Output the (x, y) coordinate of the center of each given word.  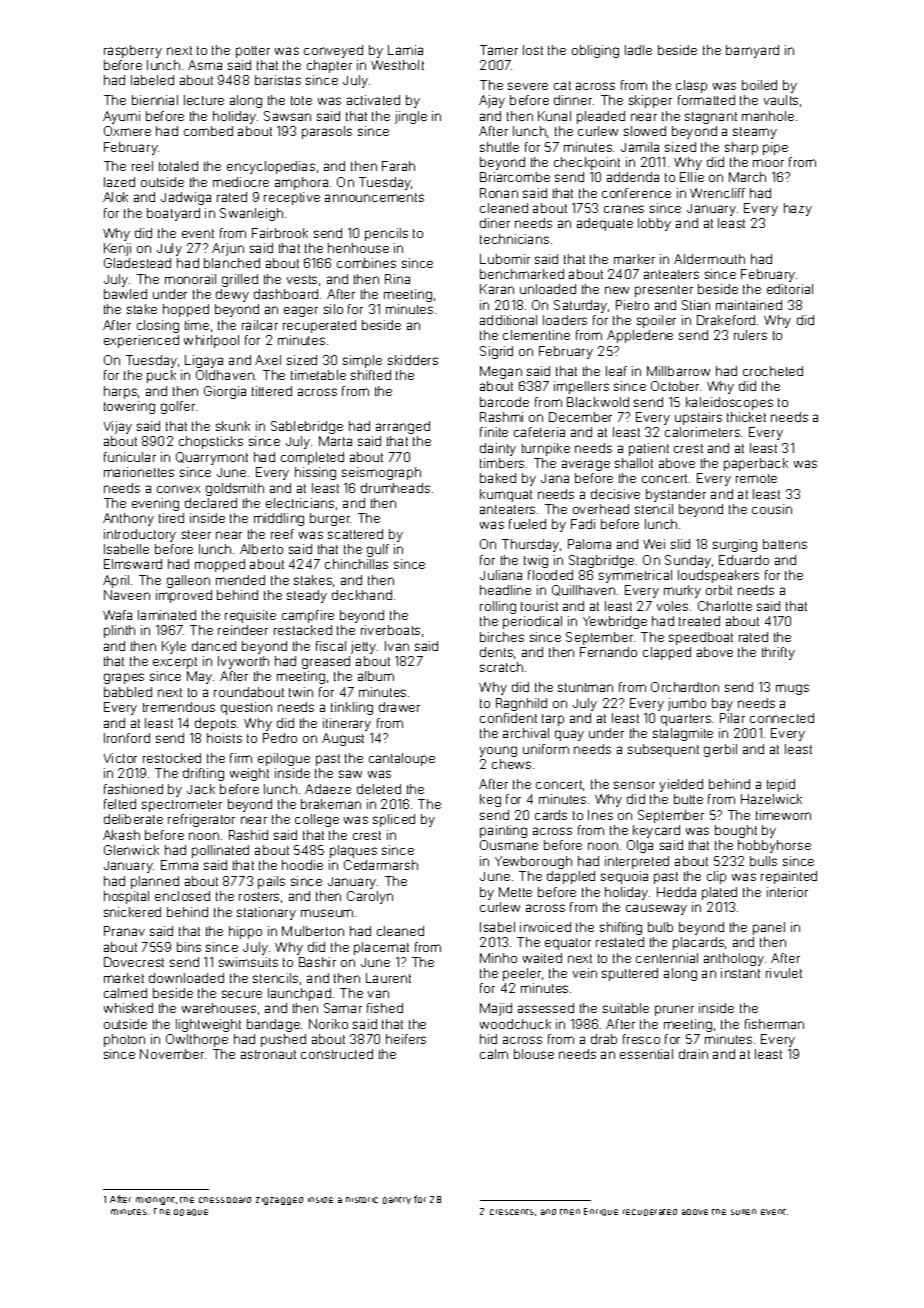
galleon (188, 581)
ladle (638, 50)
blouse (534, 1054)
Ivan (397, 646)
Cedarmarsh (381, 865)
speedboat (701, 638)
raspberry (133, 51)
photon (124, 1040)
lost (533, 50)
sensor (634, 785)
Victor (120, 758)
